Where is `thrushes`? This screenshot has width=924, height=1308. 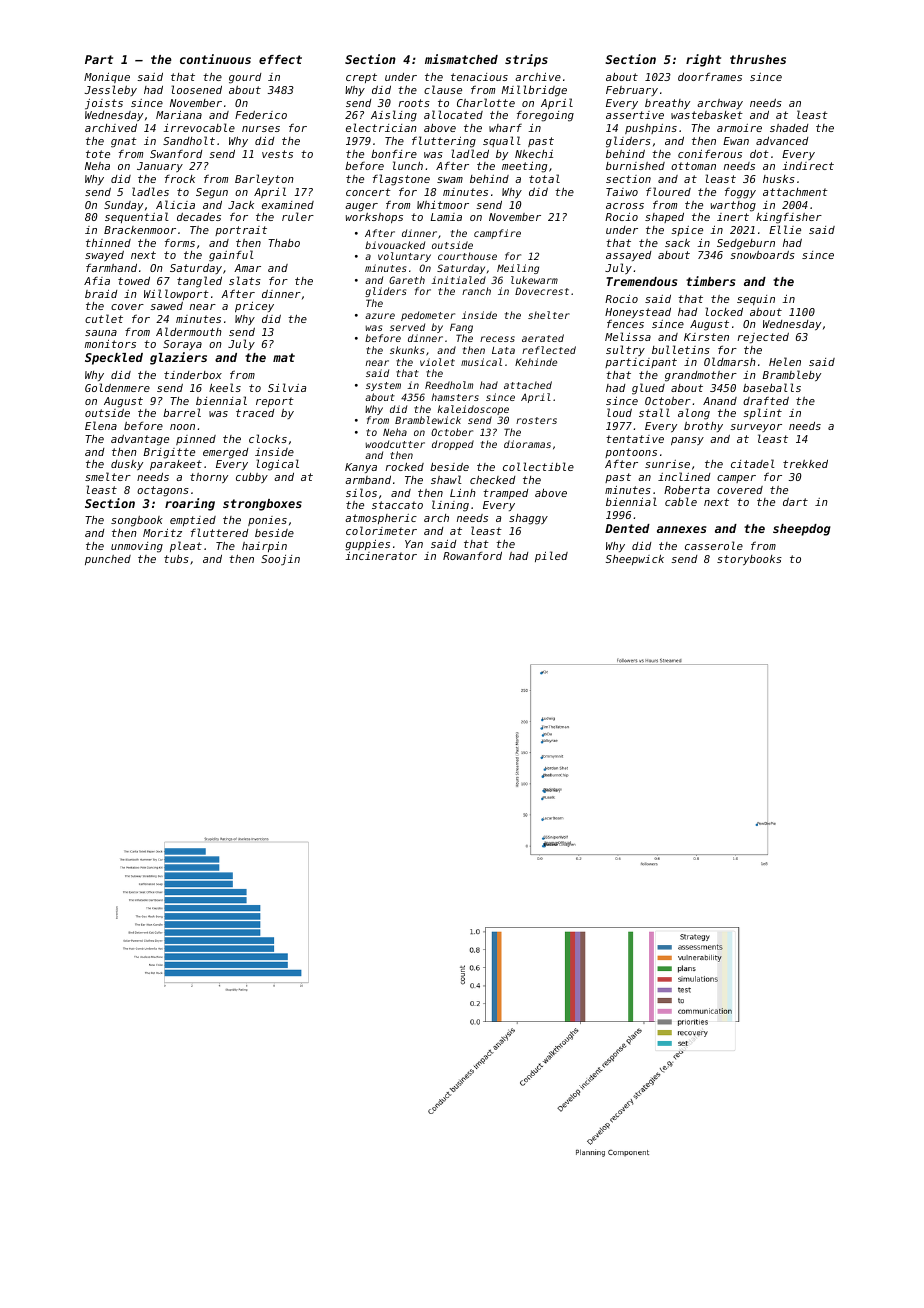
thrushes is located at coordinates (758, 59).
